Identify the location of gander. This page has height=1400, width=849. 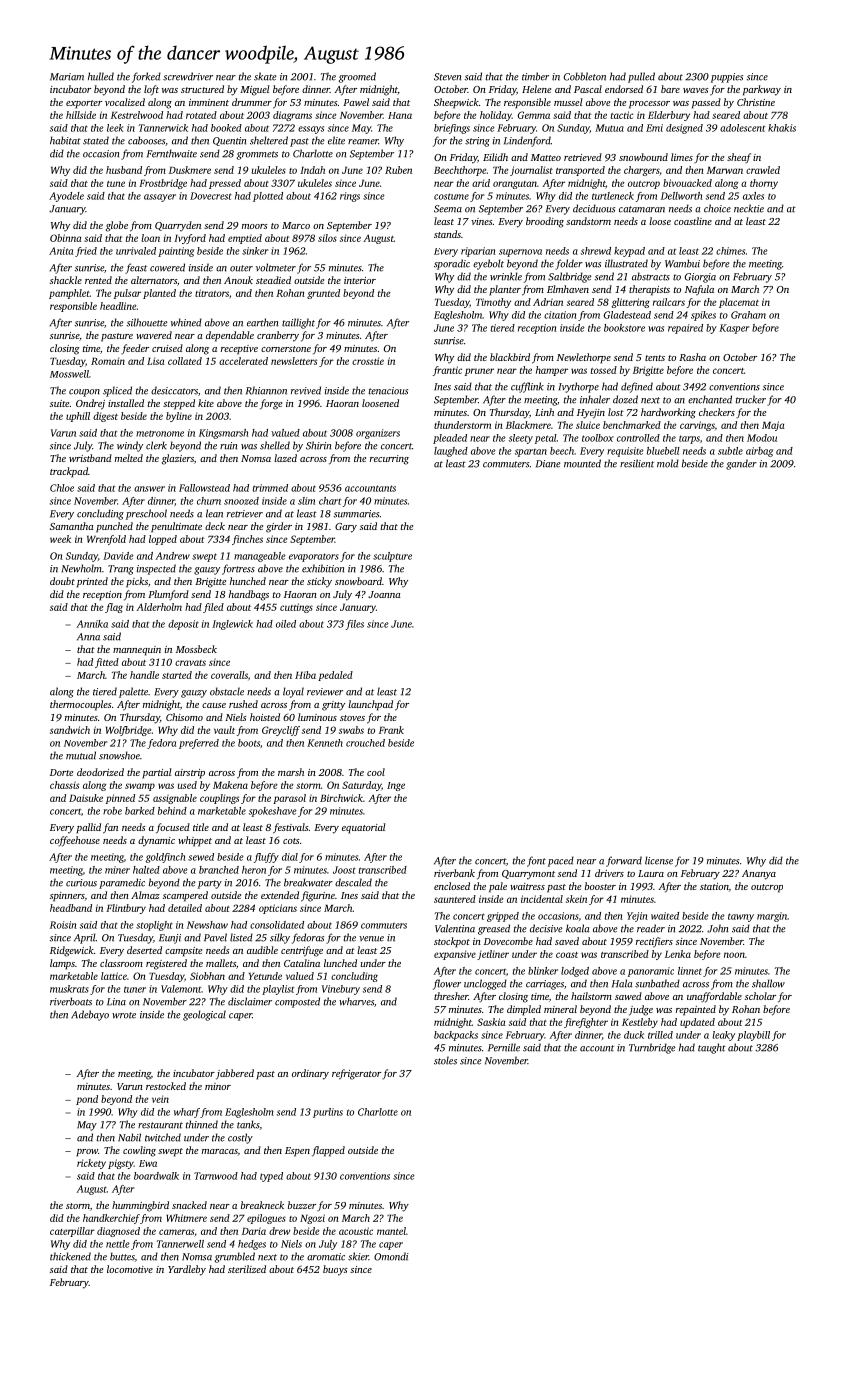
(741, 464).
